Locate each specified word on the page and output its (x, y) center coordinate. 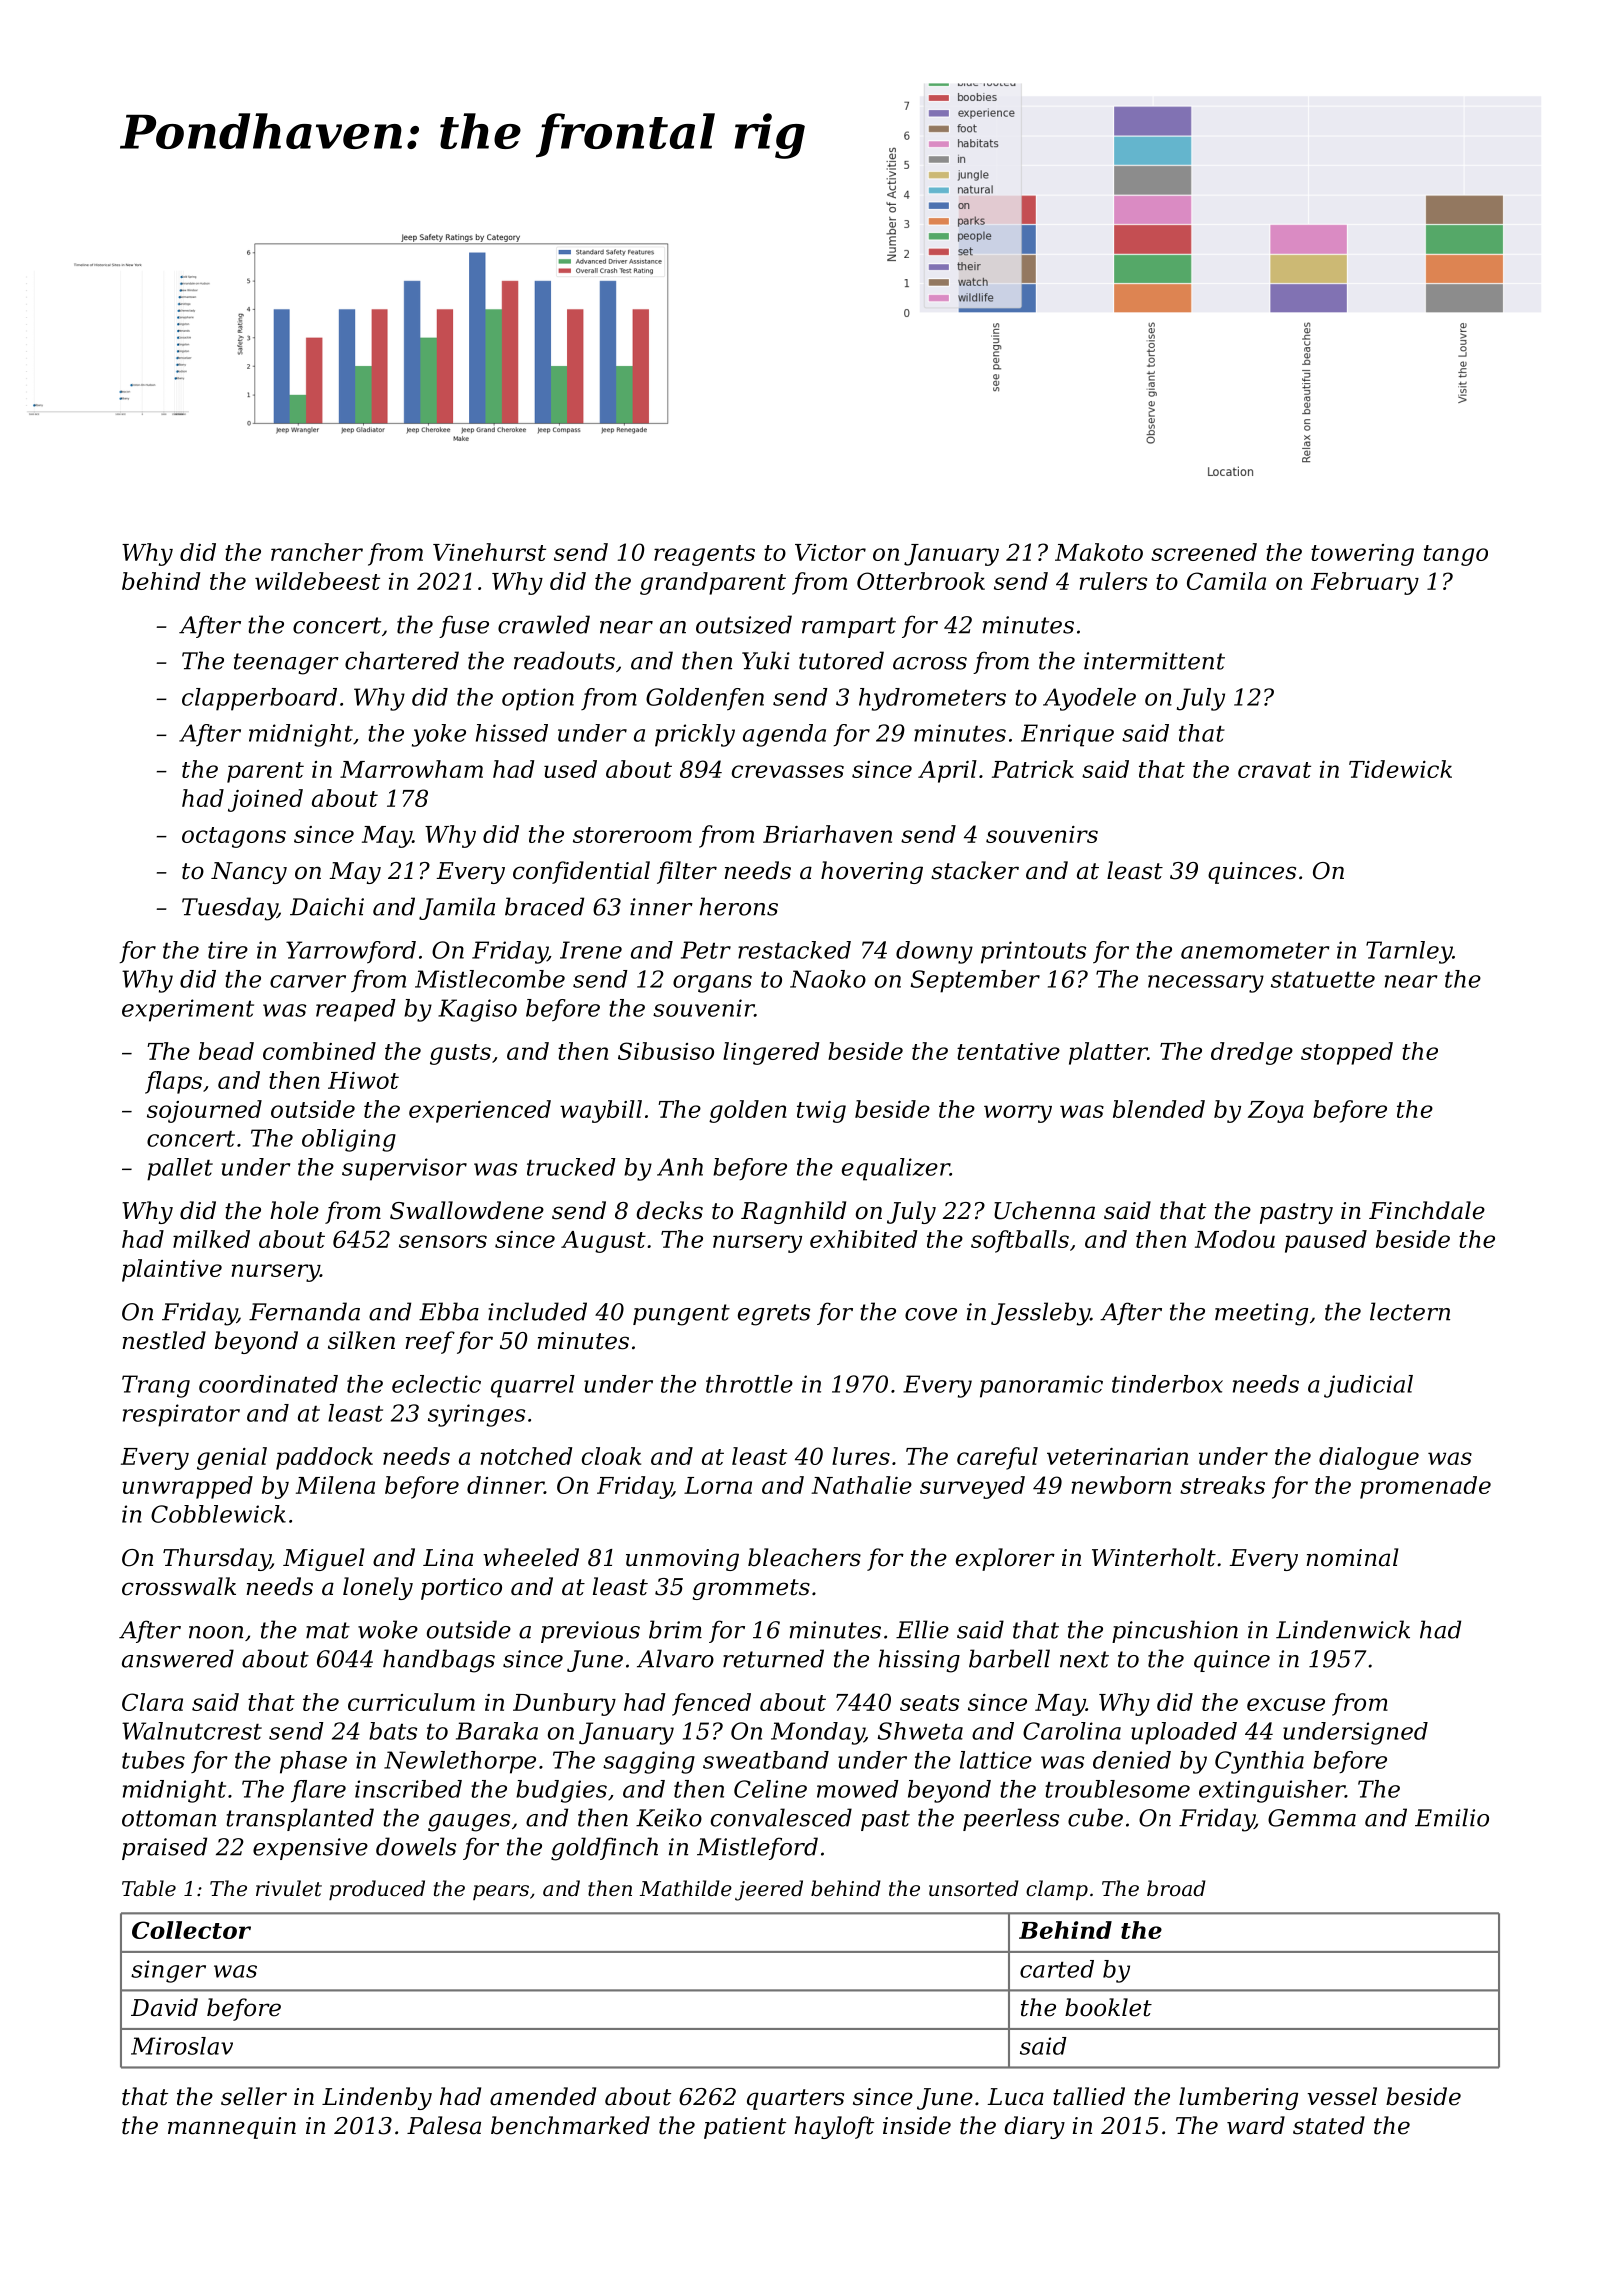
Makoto (1099, 552)
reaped (356, 1010)
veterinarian (1117, 1456)
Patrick (1033, 769)
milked (211, 1239)
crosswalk (179, 1586)
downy (934, 952)
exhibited (863, 1239)
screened (1204, 552)
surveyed (972, 1487)
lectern (1410, 1311)
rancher (317, 552)
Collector (191, 1930)
